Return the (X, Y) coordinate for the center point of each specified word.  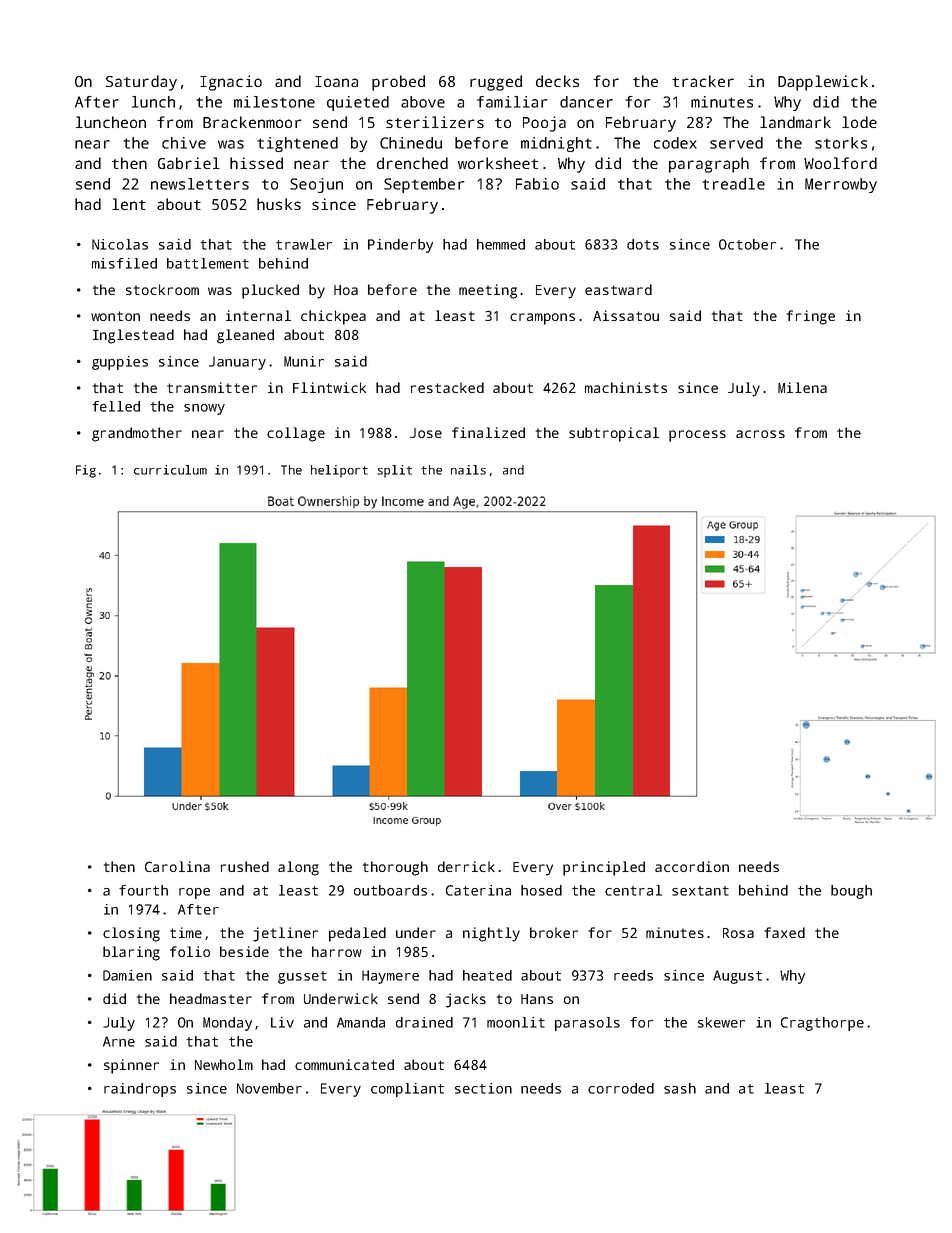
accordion (692, 866)
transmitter (212, 387)
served (736, 143)
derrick (466, 866)
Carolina (177, 866)
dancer (586, 102)
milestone (274, 102)
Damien (127, 975)
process (697, 436)
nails (468, 470)
